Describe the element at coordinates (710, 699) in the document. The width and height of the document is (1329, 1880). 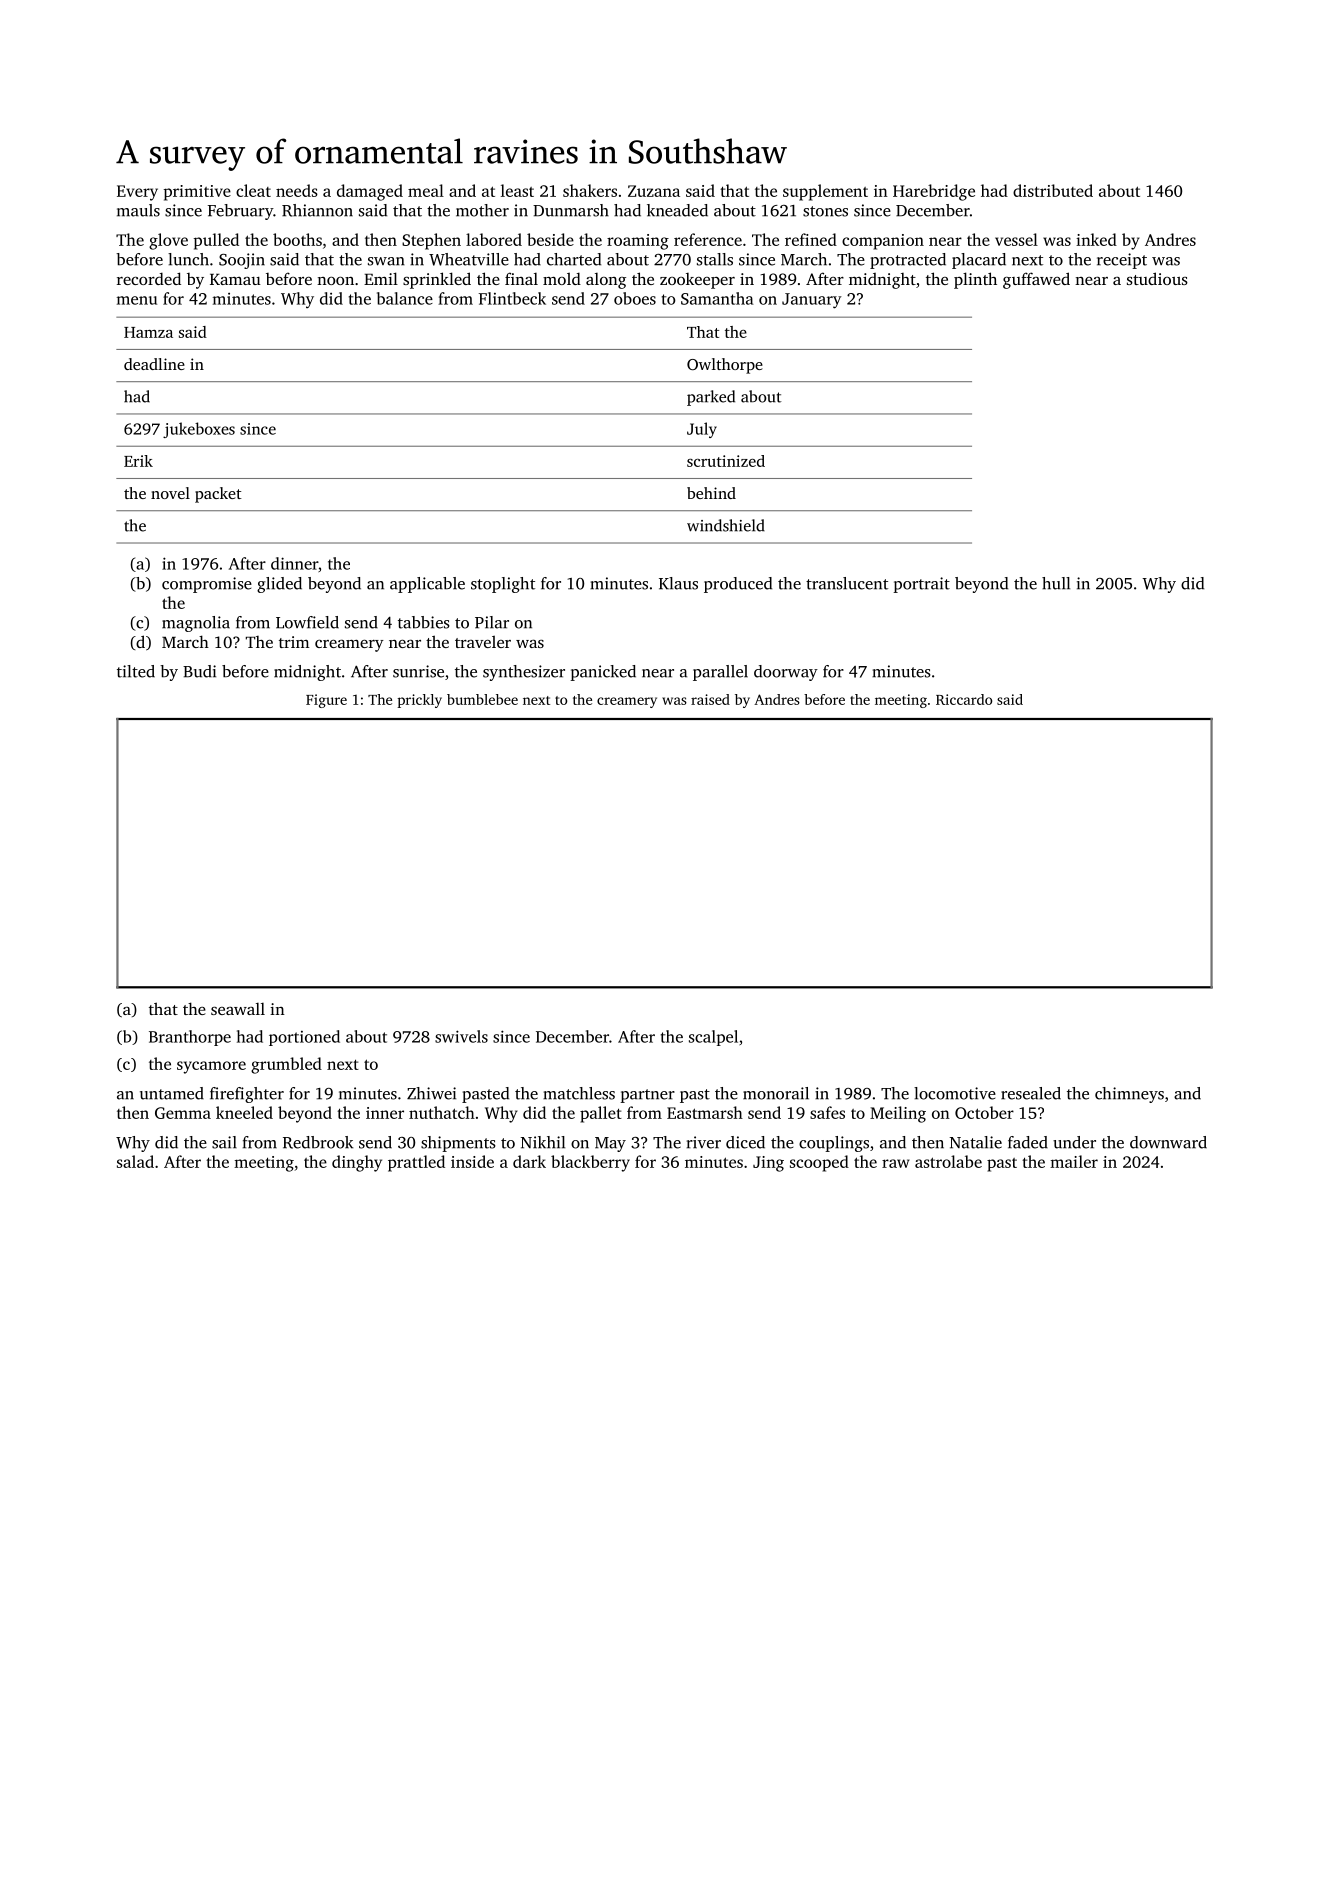
I see `raised` at that location.
